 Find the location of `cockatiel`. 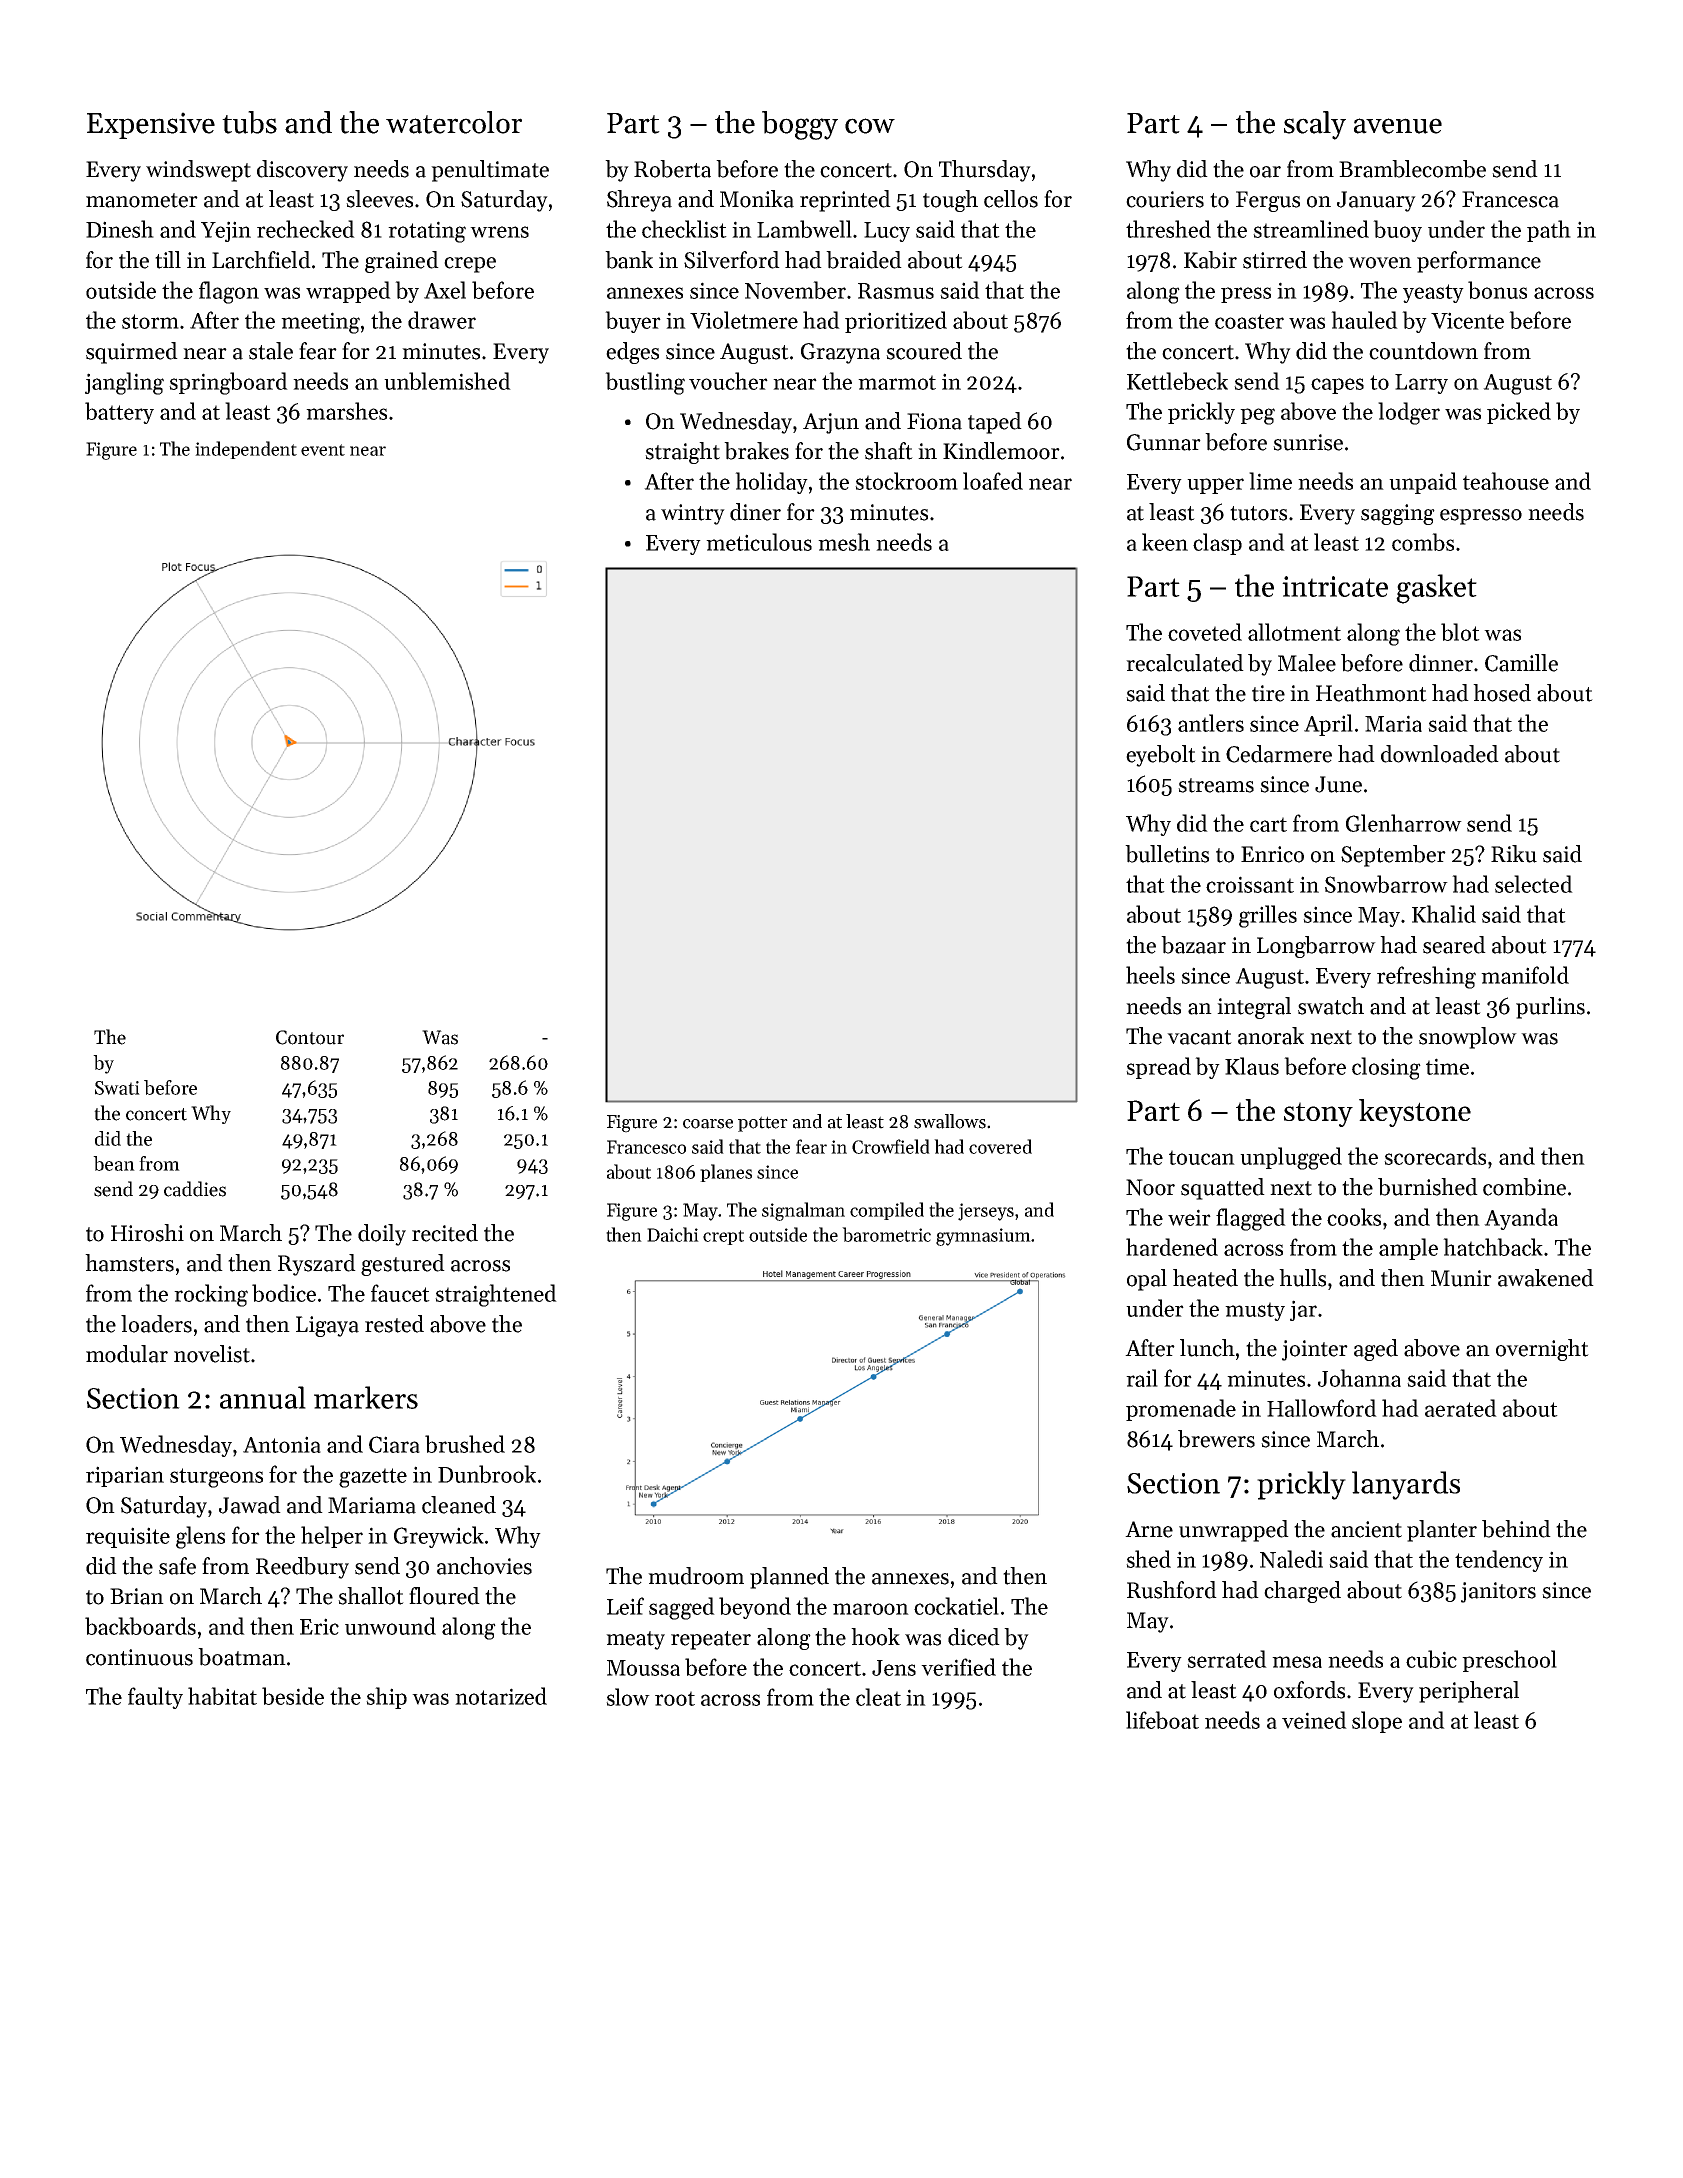

cockatiel is located at coordinates (956, 1606).
